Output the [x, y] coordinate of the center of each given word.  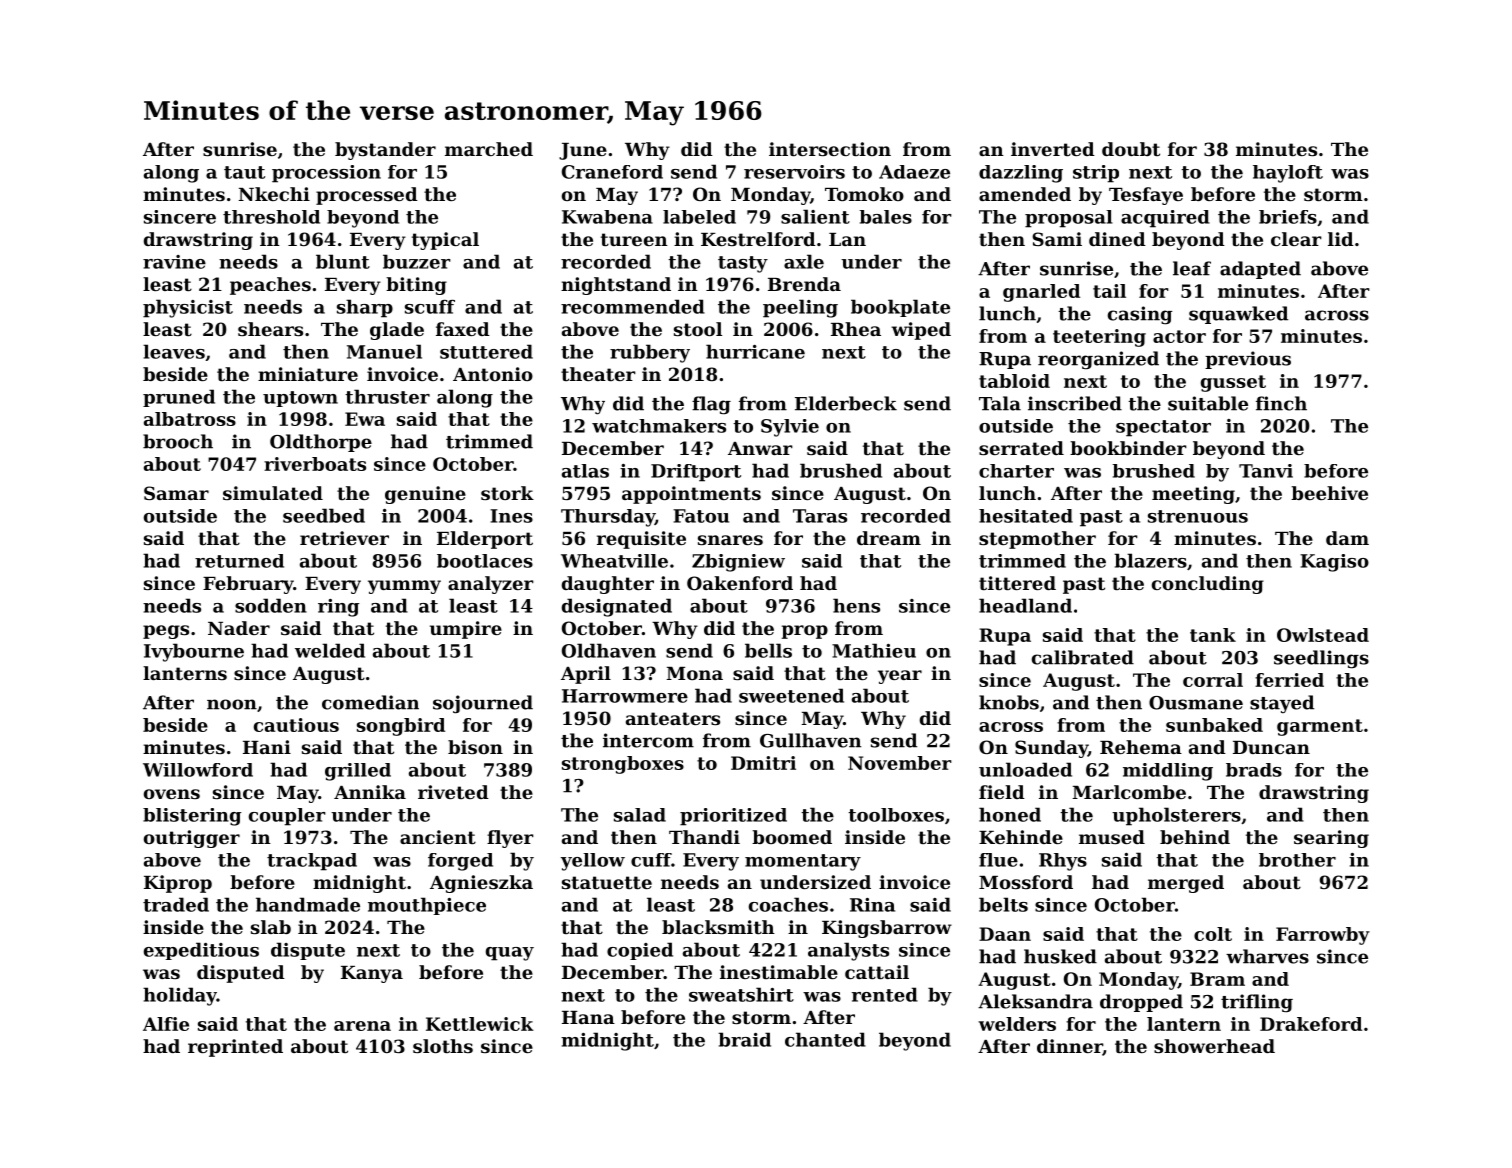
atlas [585, 471]
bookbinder [1128, 448]
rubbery [650, 353]
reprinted [235, 1048]
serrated [1021, 448]
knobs [1009, 702]
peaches [270, 286]
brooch [178, 441]
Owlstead [1323, 635]
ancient [438, 837]
